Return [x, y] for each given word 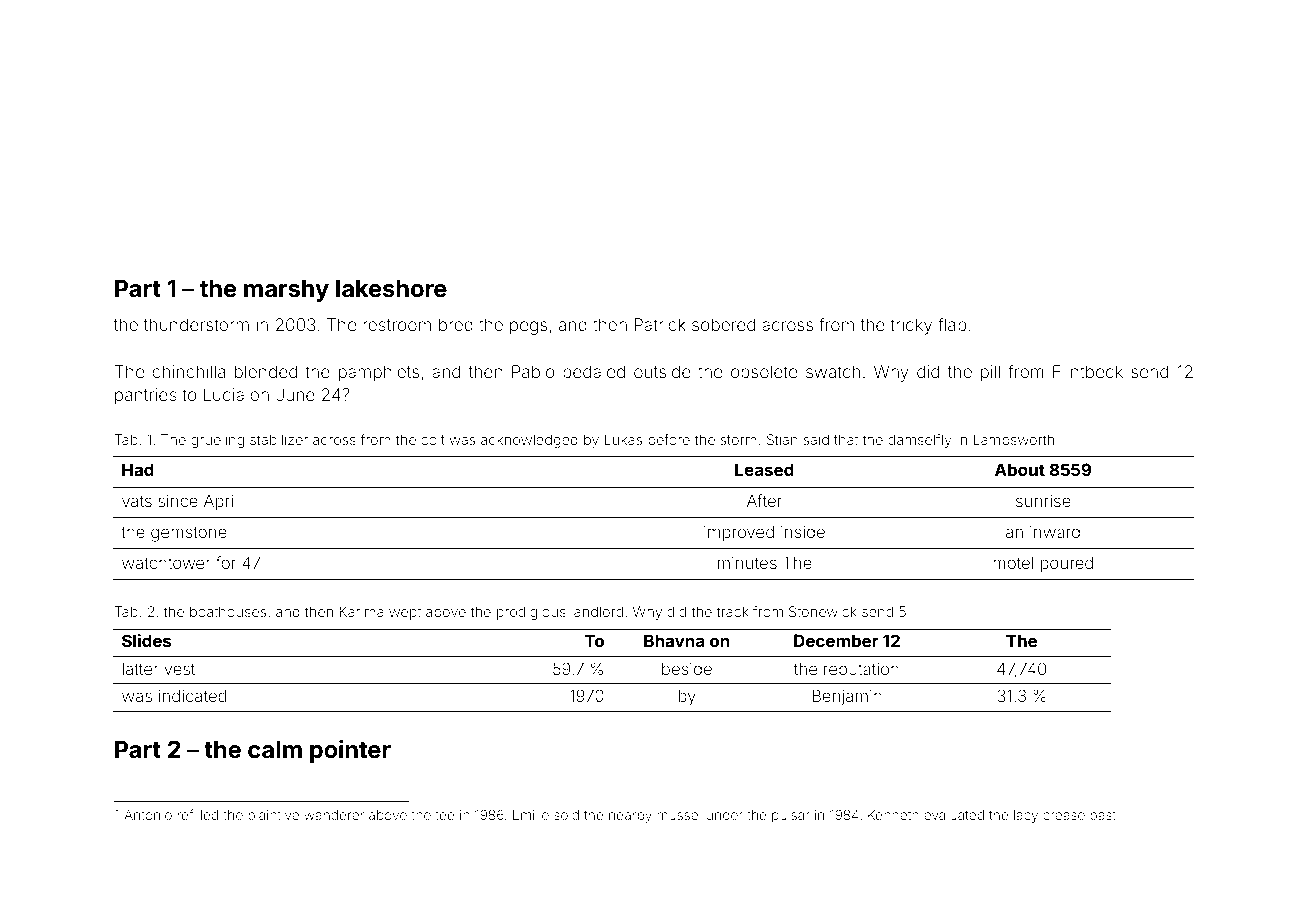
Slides [147, 640]
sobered [723, 324]
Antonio [148, 815]
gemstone [189, 534]
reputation [861, 670]
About [1020, 469]
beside [687, 669]
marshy [286, 291]
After [764, 500]
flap [952, 326]
